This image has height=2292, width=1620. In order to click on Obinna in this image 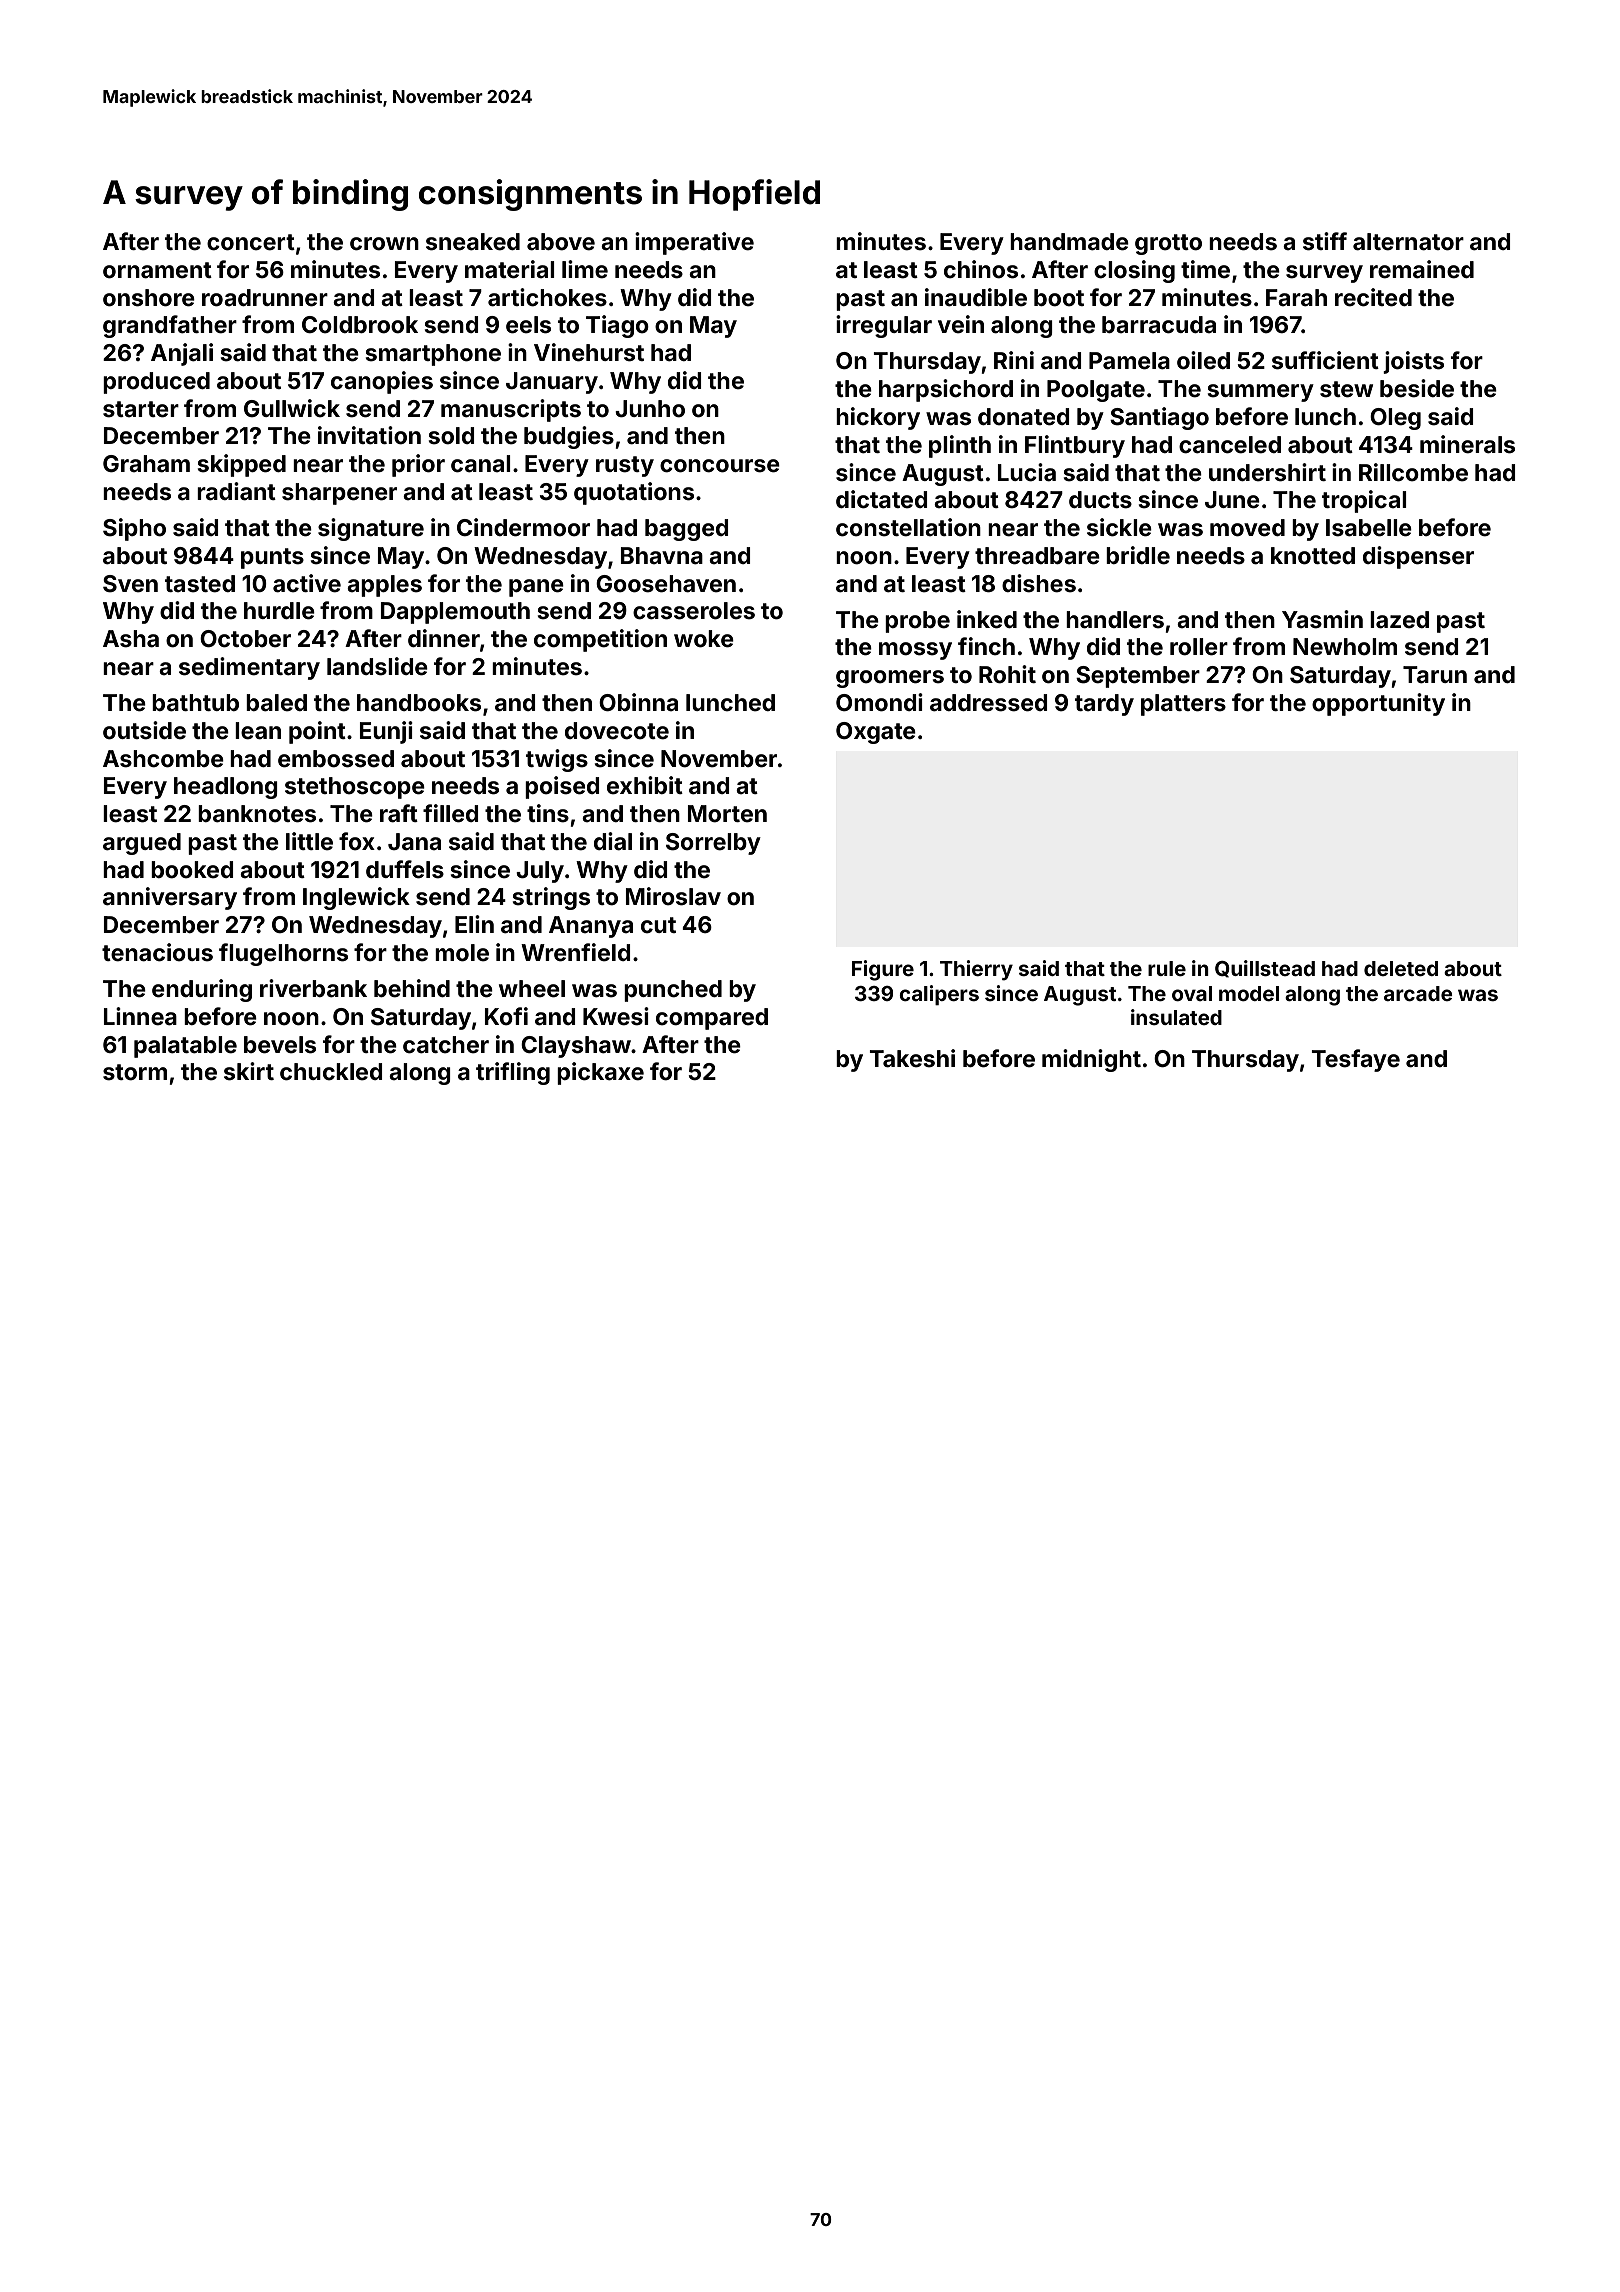, I will do `click(638, 702)`.
